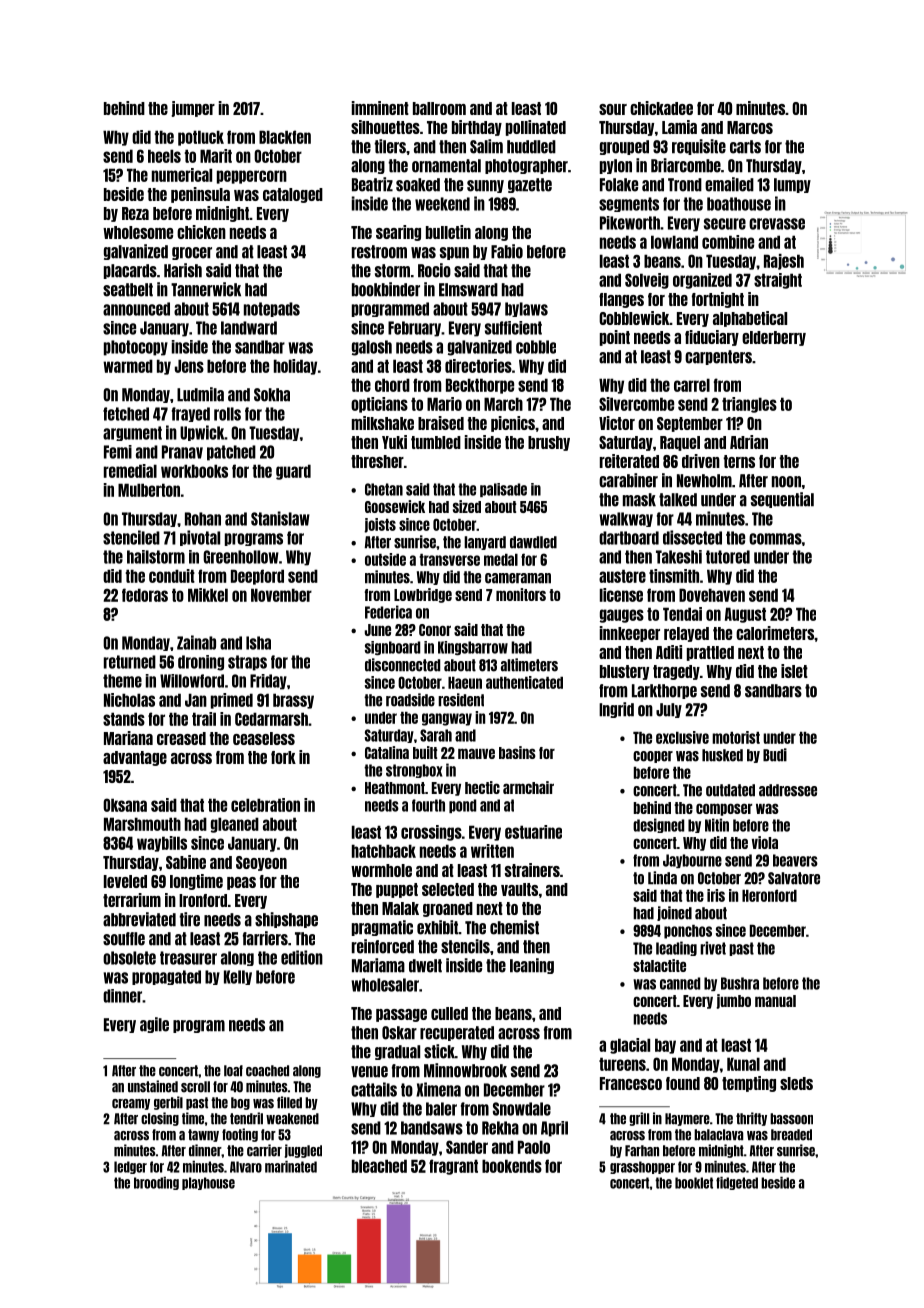 This document has height=1308, width=924. What do you see at coordinates (172, 576) in the document?
I see `conduit` at bounding box center [172, 576].
